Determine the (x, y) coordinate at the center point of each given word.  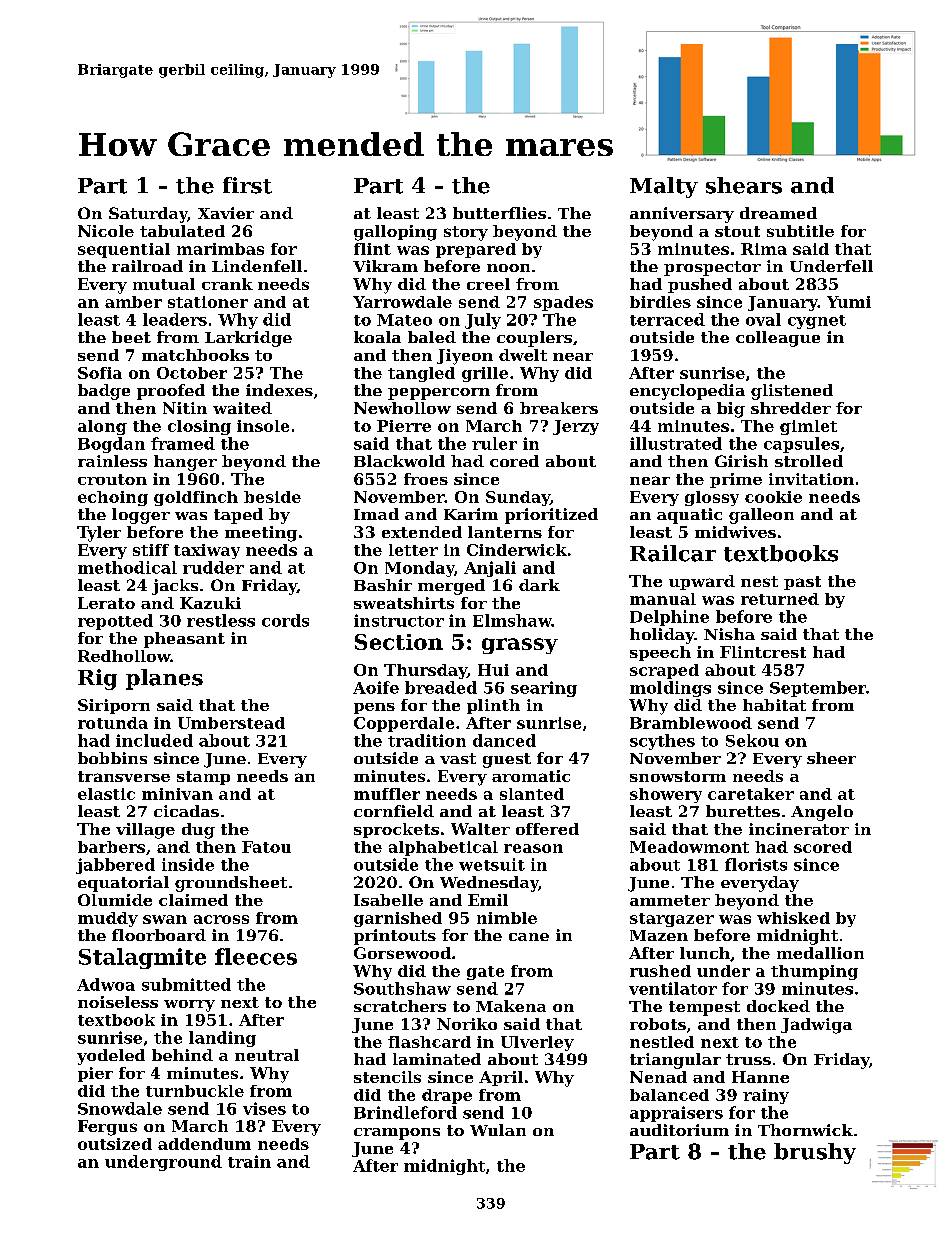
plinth (493, 706)
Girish (741, 461)
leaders (175, 319)
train (249, 1161)
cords (285, 620)
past (802, 583)
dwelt (523, 355)
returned (780, 599)
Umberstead (231, 723)
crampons (397, 1134)
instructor (399, 620)
